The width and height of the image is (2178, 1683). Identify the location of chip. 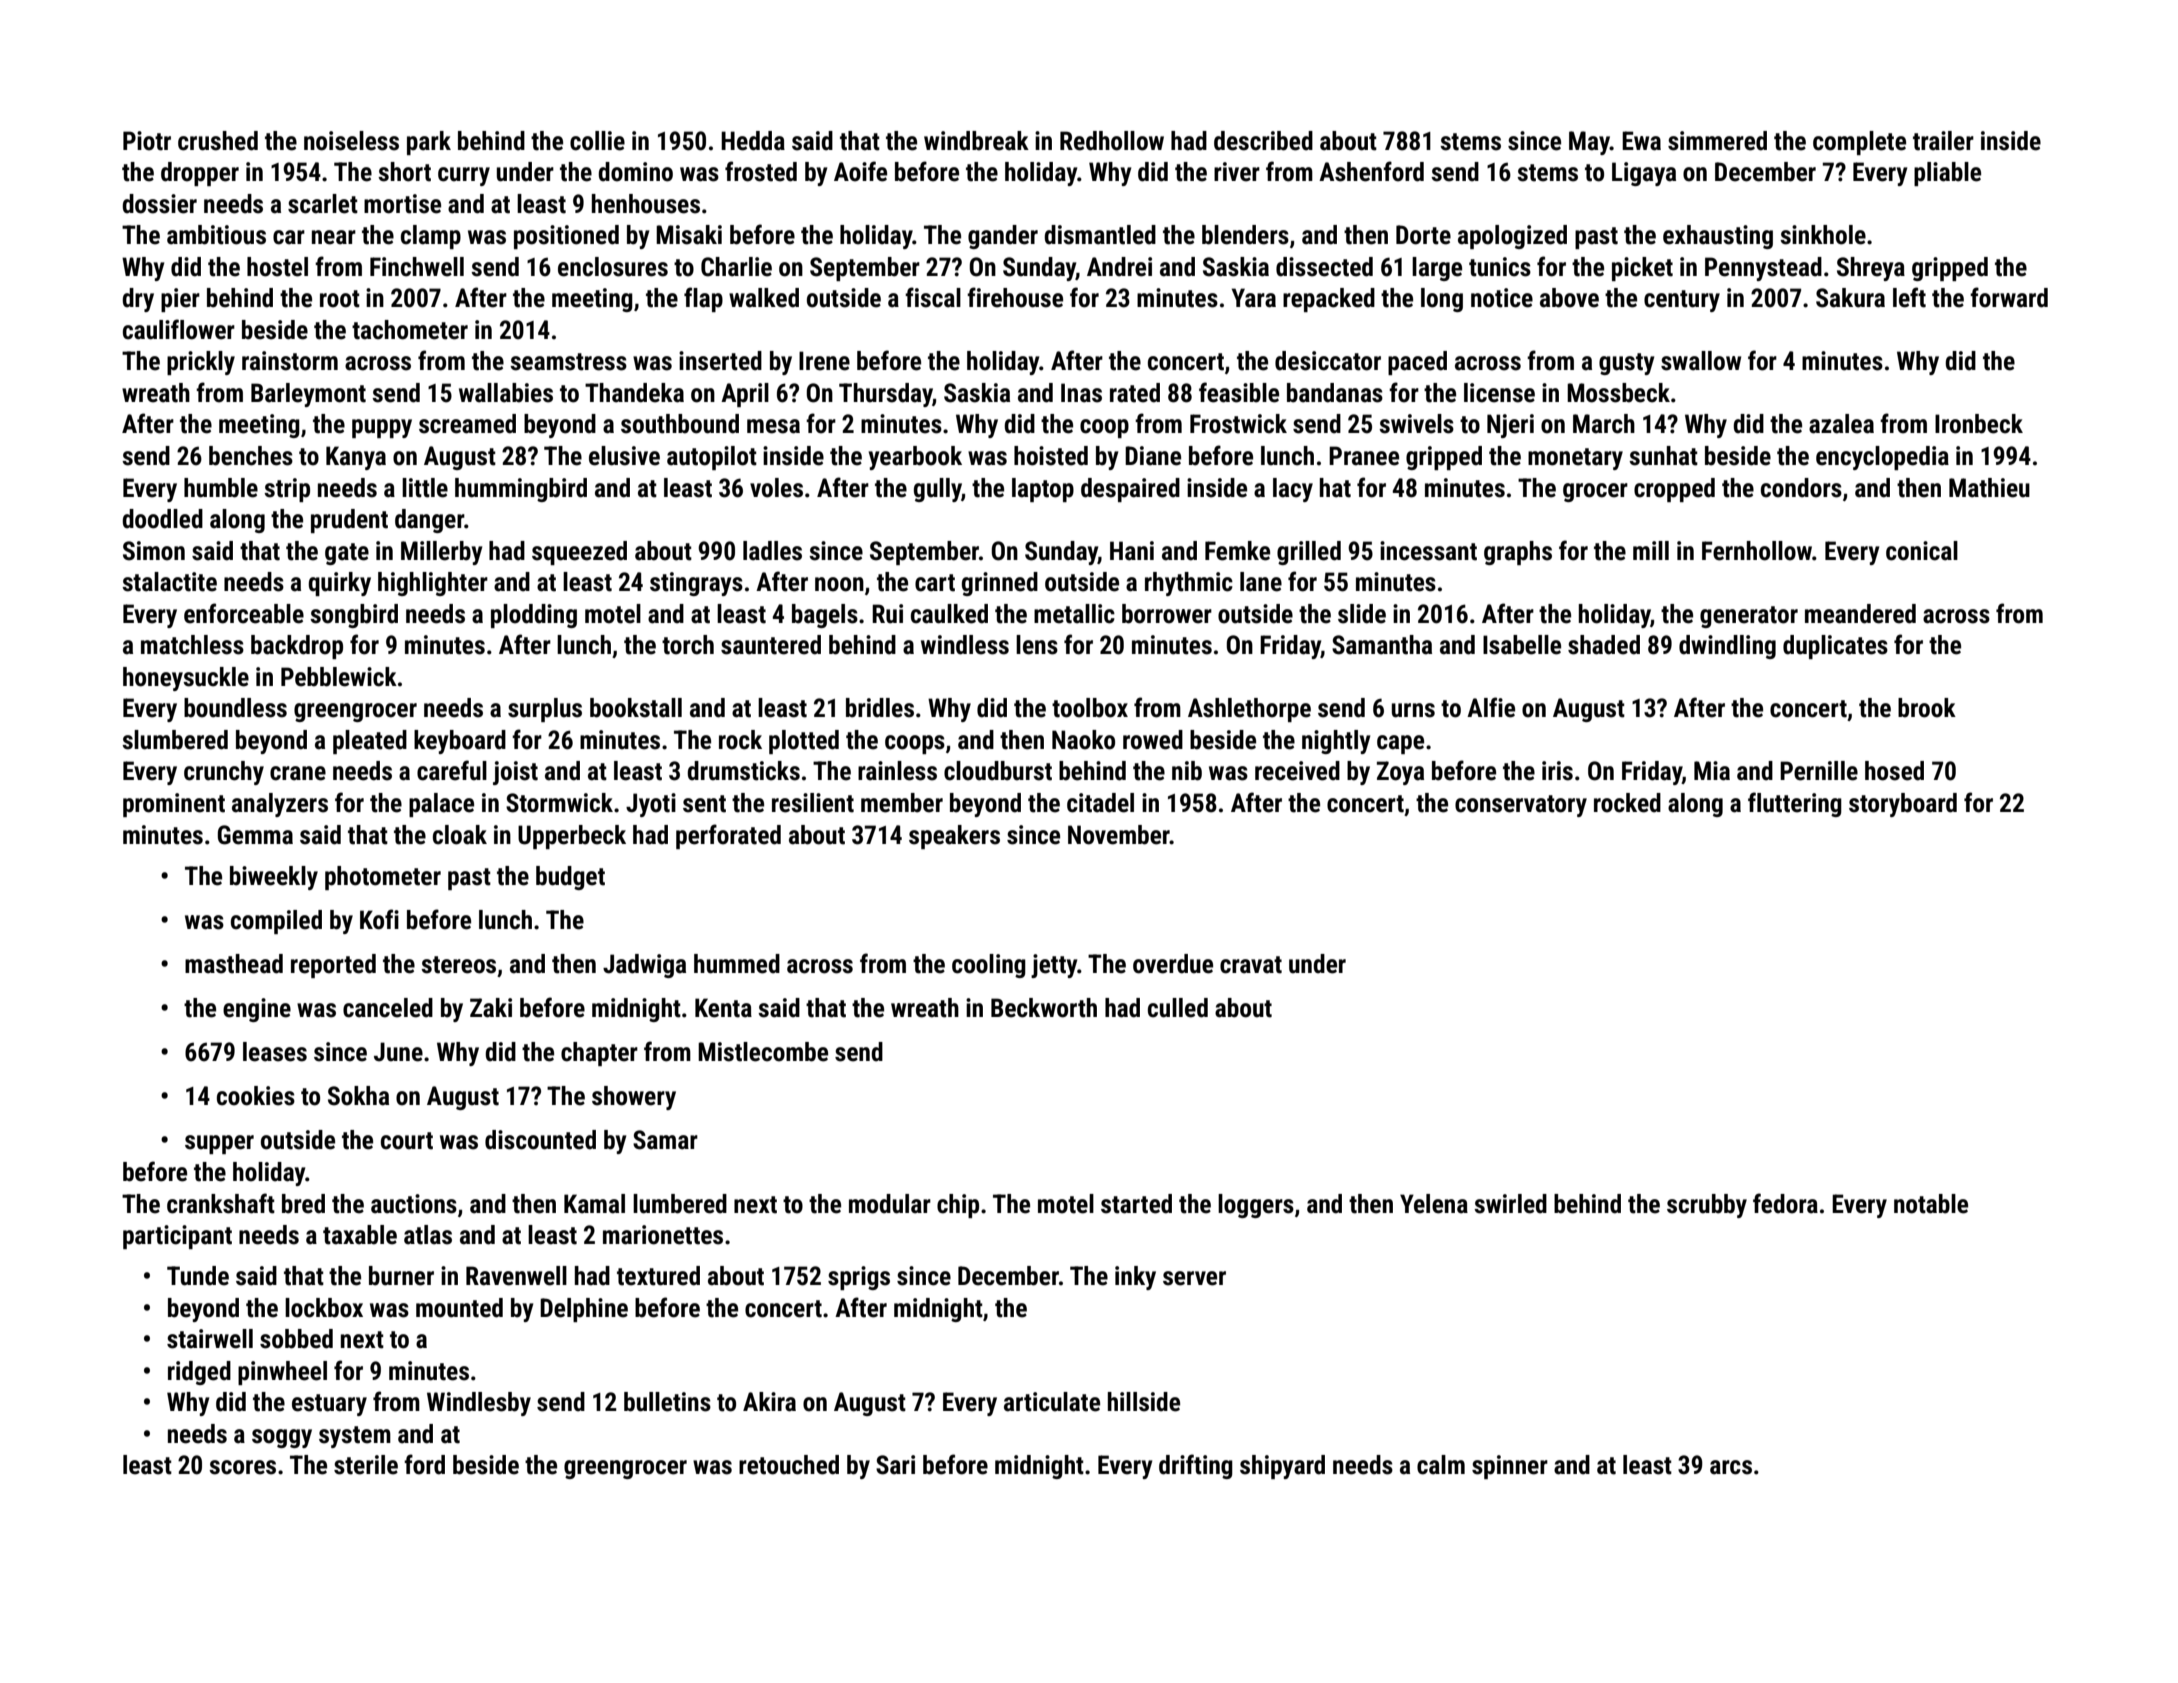
(958, 1206).
